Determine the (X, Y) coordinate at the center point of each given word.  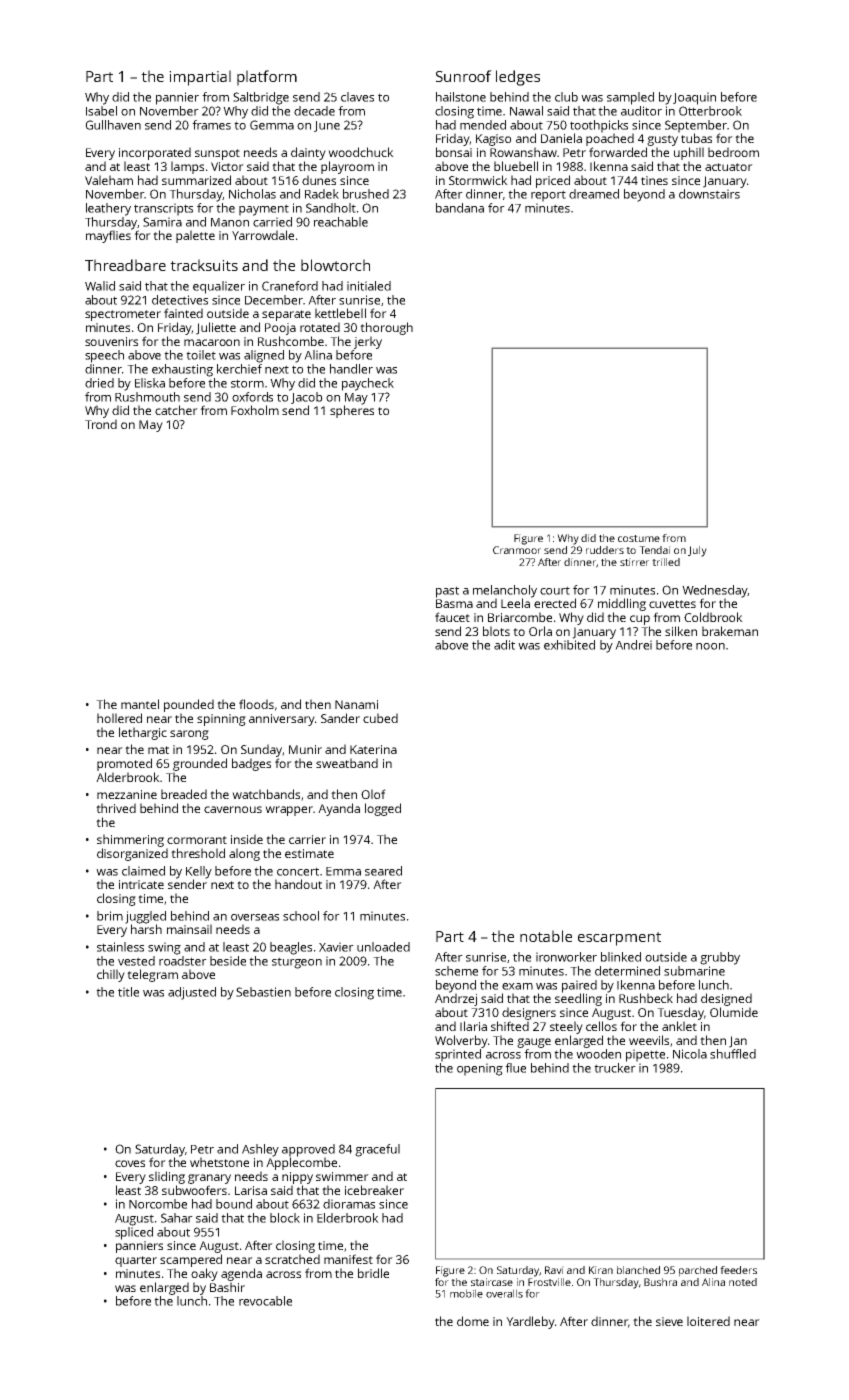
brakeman (730, 631)
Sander (340, 718)
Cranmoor (517, 550)
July (697, 551)
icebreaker (374, 1190)
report (548, 196)
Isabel (101, 111)
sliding (167, 1177)
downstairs (709, 194)
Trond (101, 424)
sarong (189, 735)
